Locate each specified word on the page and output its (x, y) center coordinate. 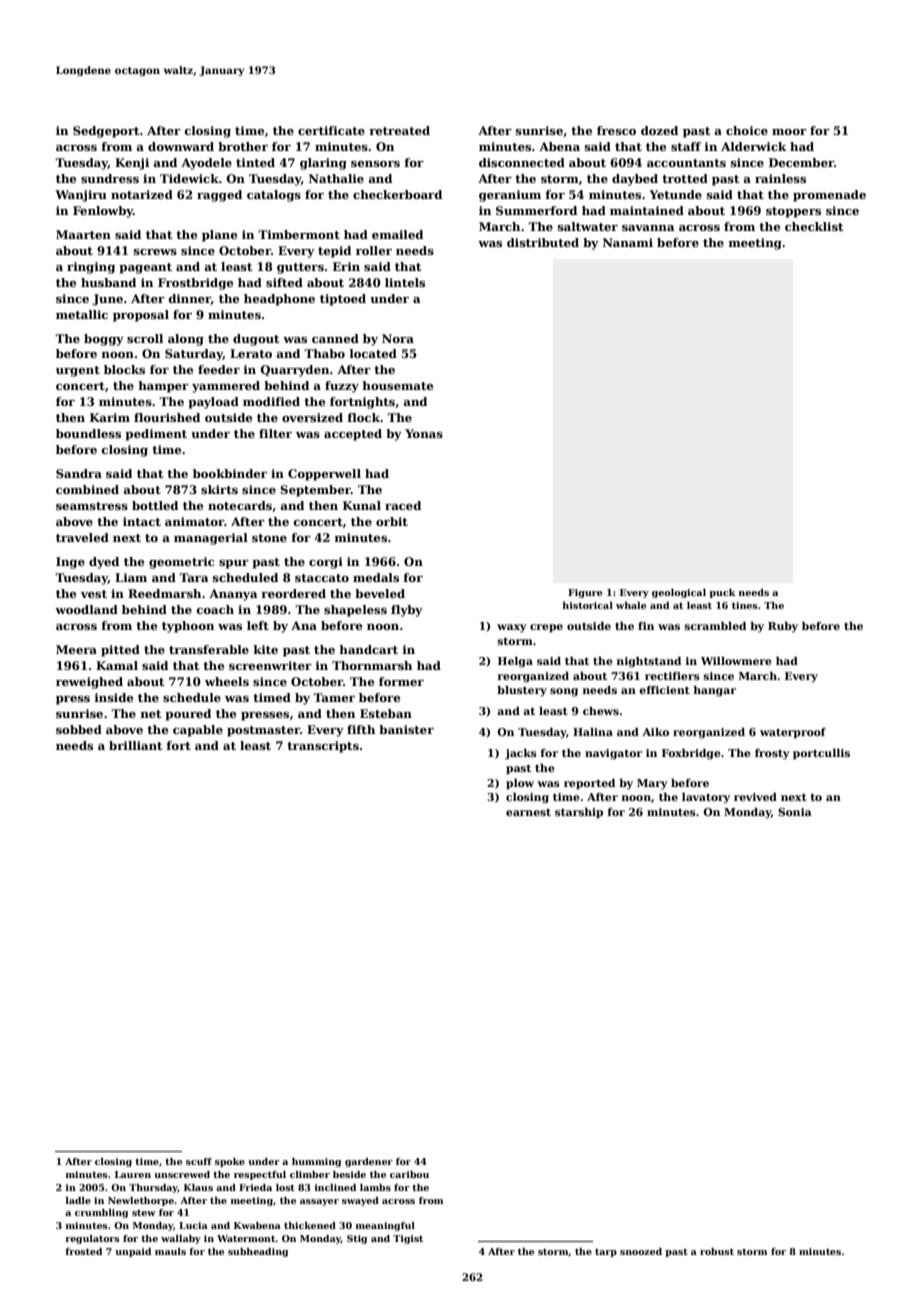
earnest (528, 812)
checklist (814, 226)
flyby (407, 611)
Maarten (83, 234)
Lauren (133, 1174)
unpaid (133, 1252)
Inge (70, 563)
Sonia (795, 812)
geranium (510, 196)
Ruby (783, 627)
